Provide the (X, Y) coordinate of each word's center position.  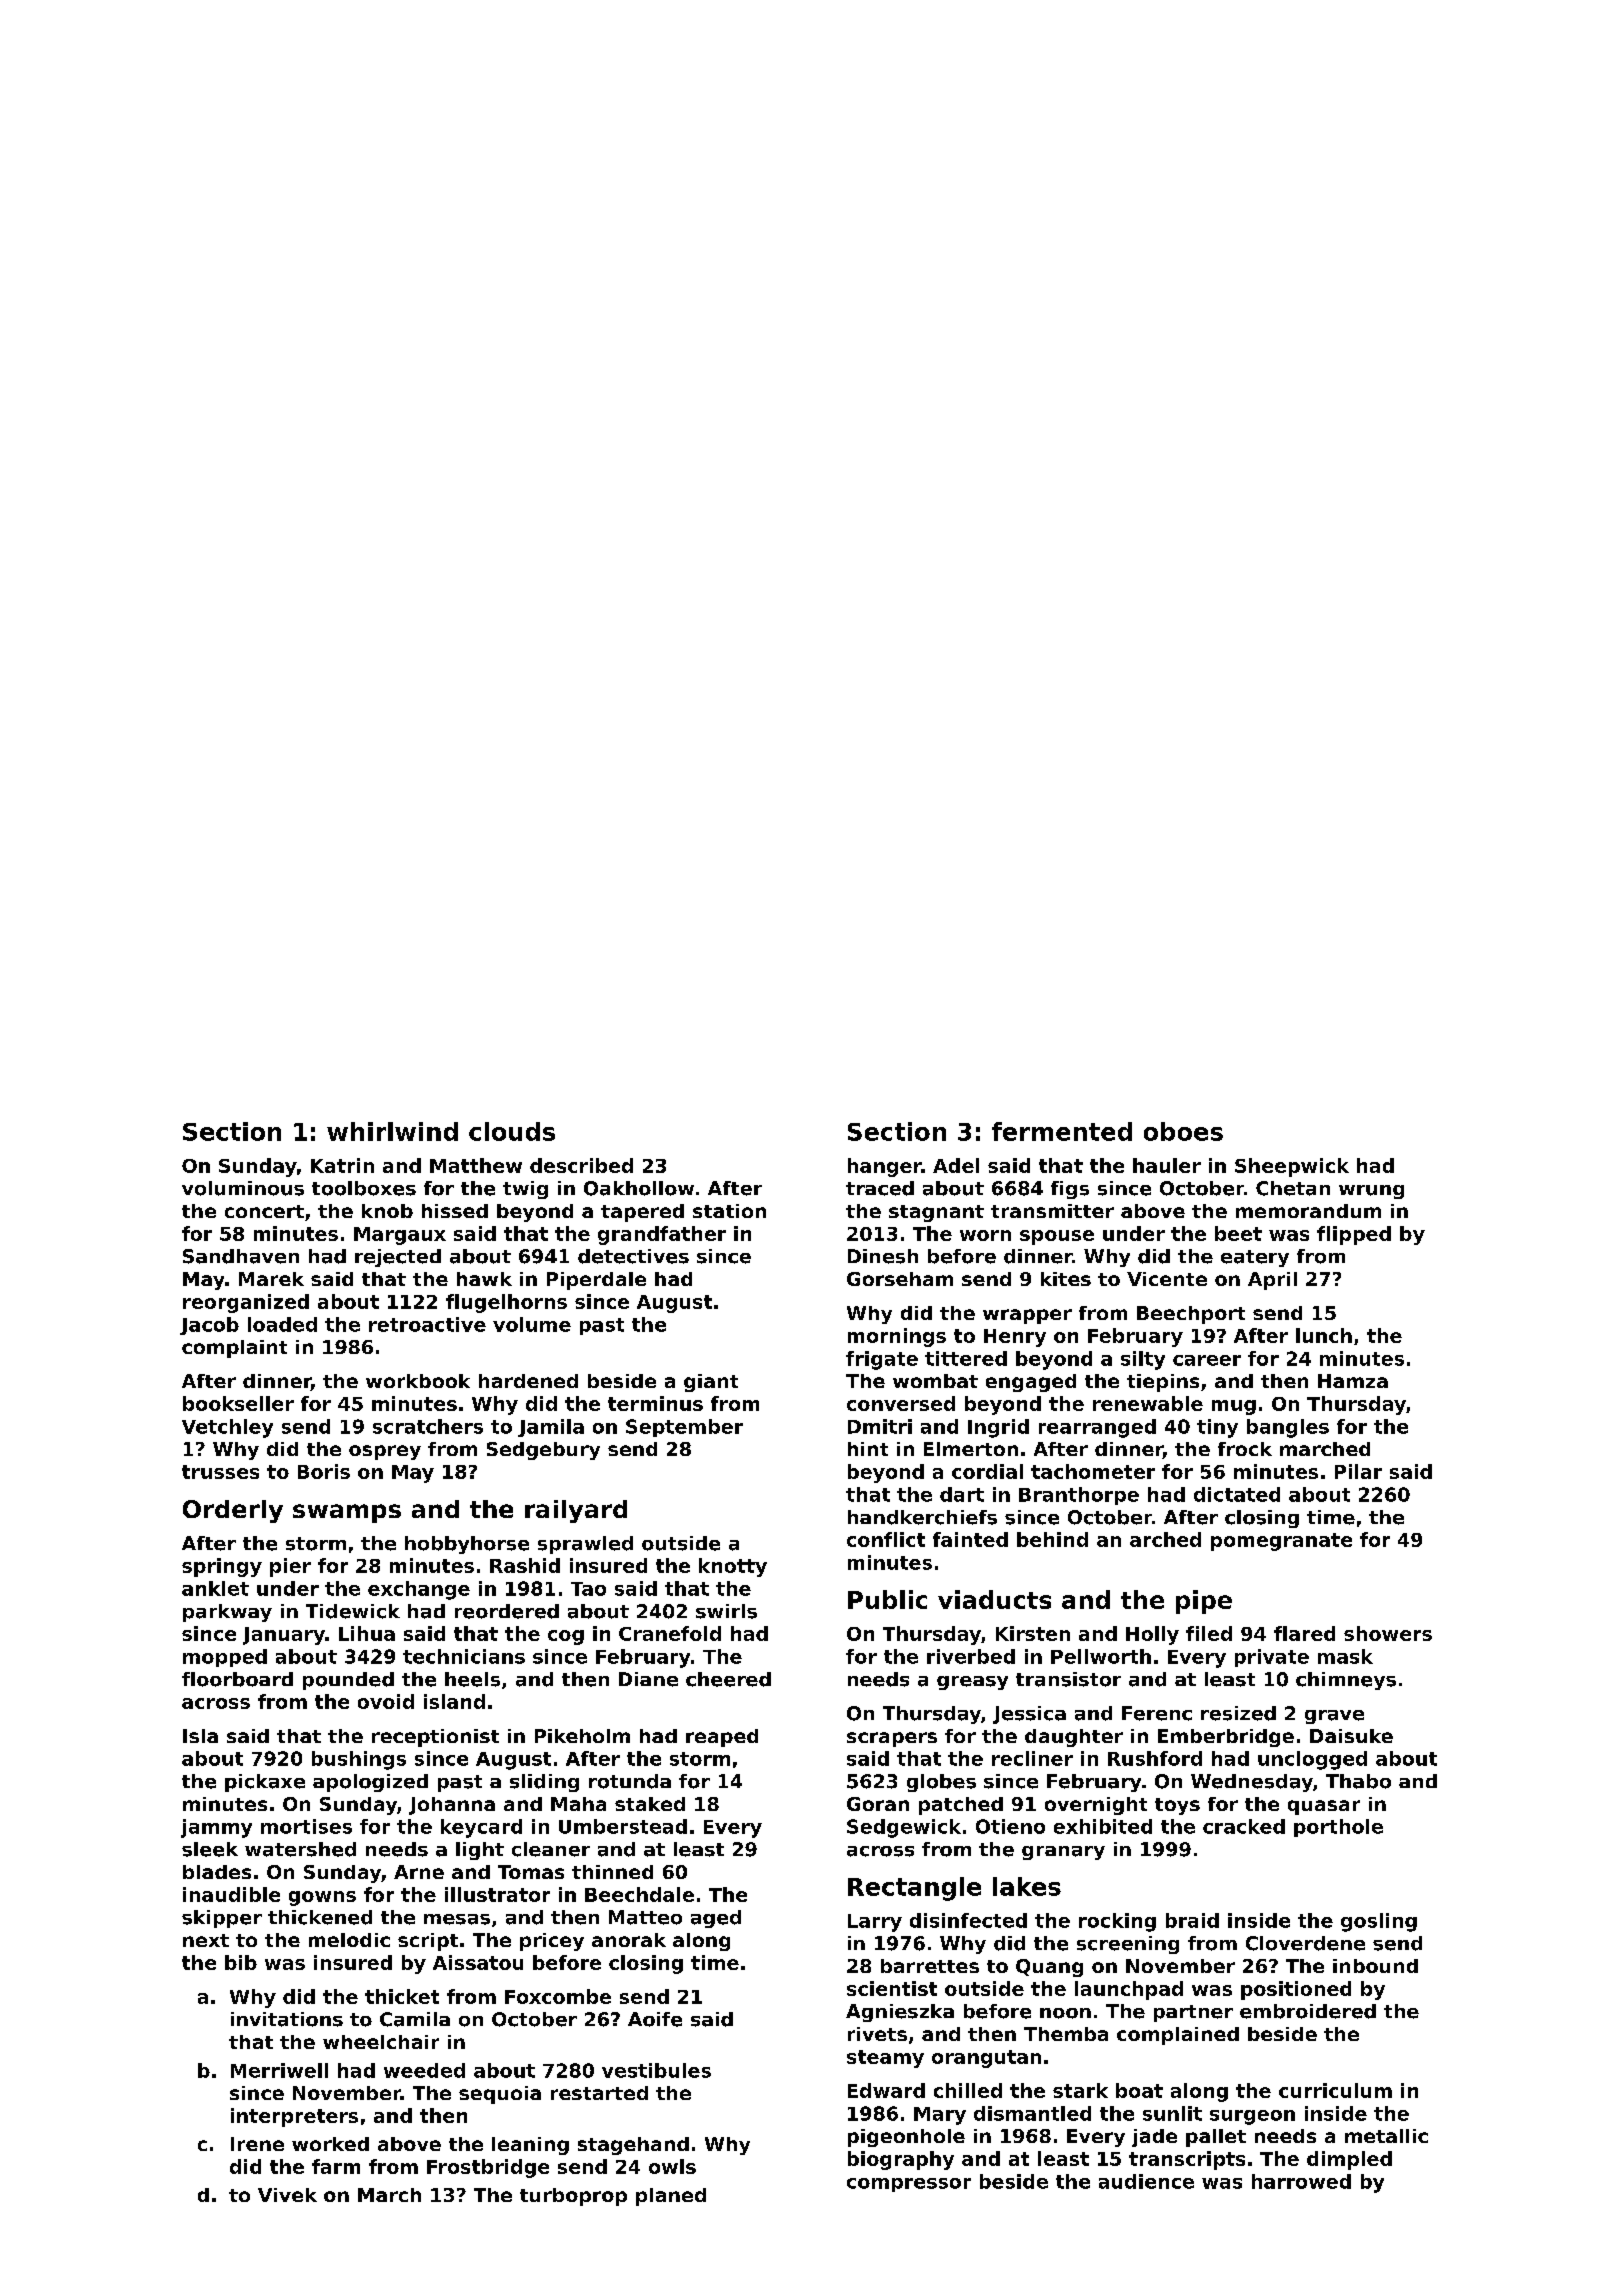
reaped (722, 1738)
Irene (257, 2144)
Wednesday (1252, 1783)
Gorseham (900, 1279)
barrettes (930, 1966)
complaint (234, 1349)
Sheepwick (1292, 1167)
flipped (1354, 1235)
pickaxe (265, 1783)
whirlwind (392, 1131)
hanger (884, 1167)
